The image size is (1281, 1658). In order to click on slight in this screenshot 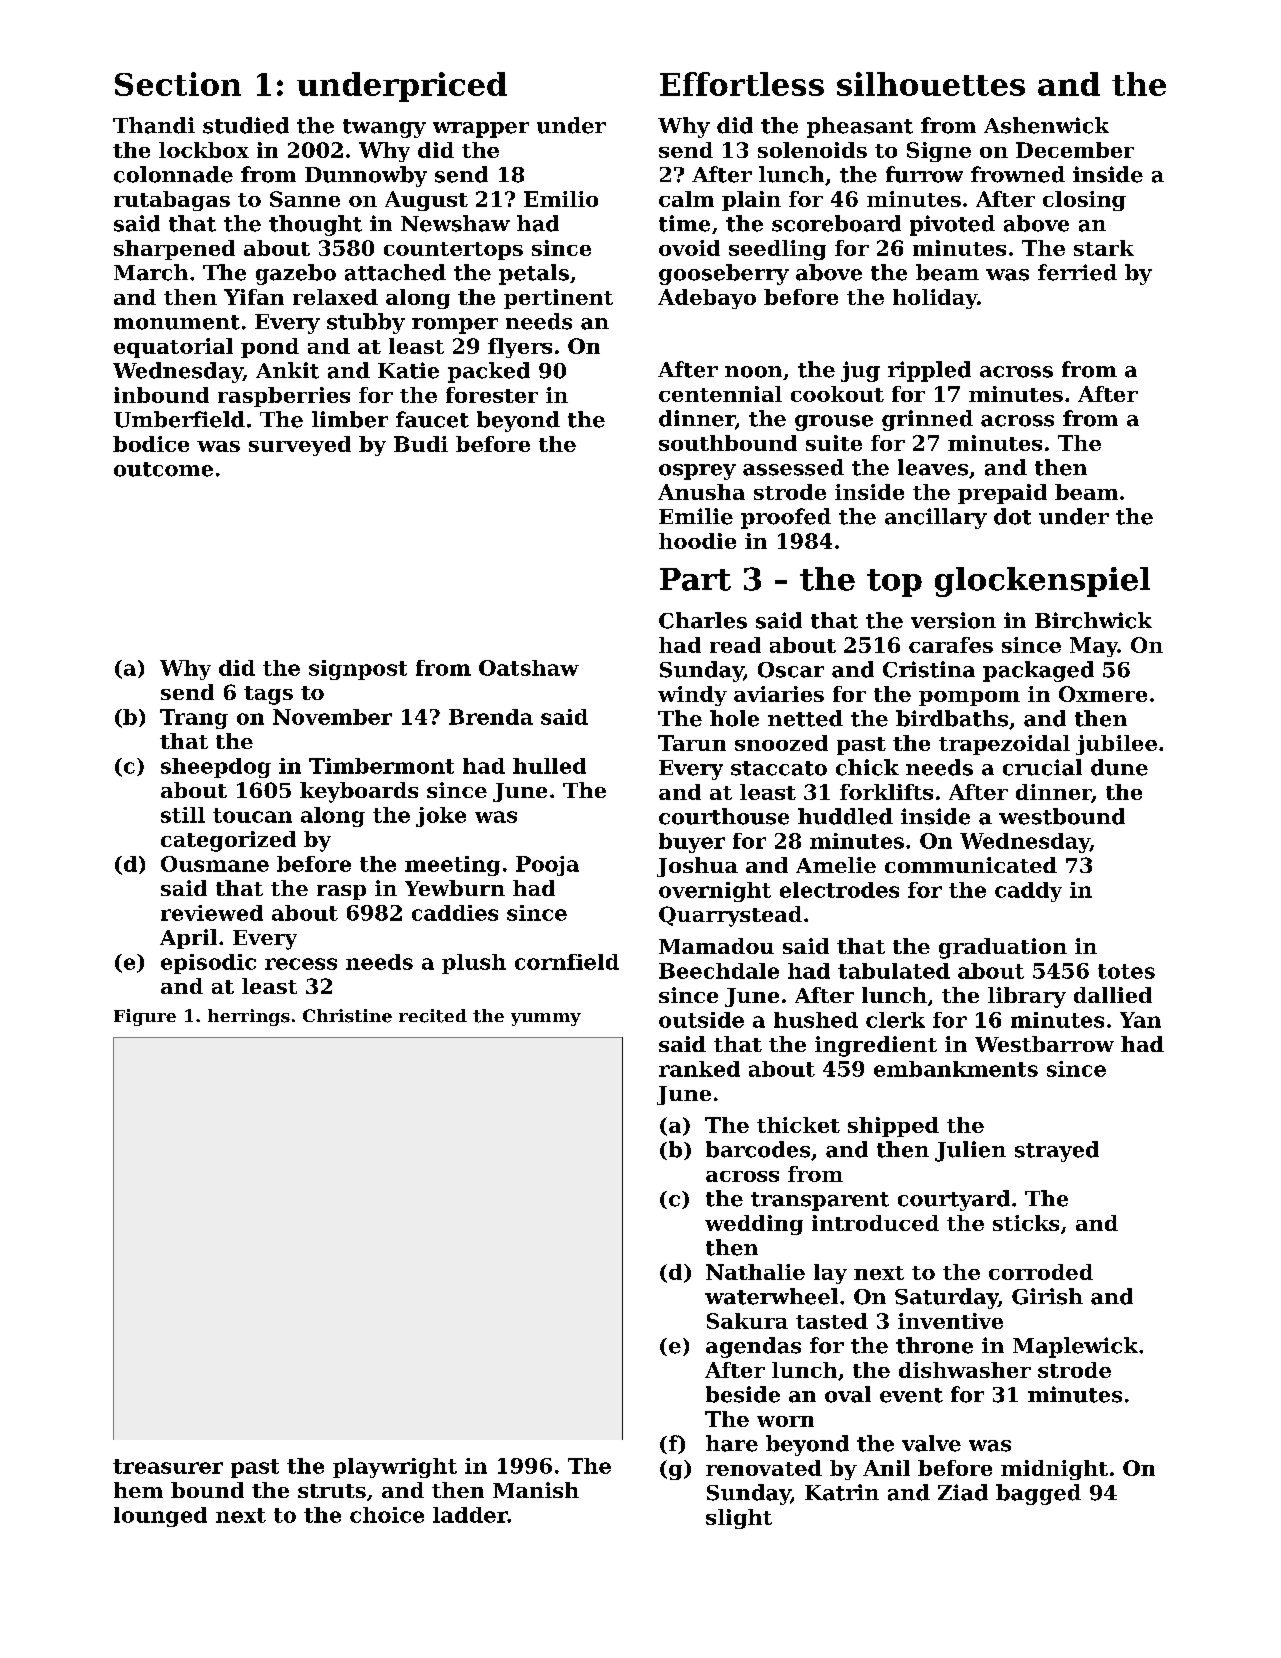, I will do `click(739, 1519)`.
